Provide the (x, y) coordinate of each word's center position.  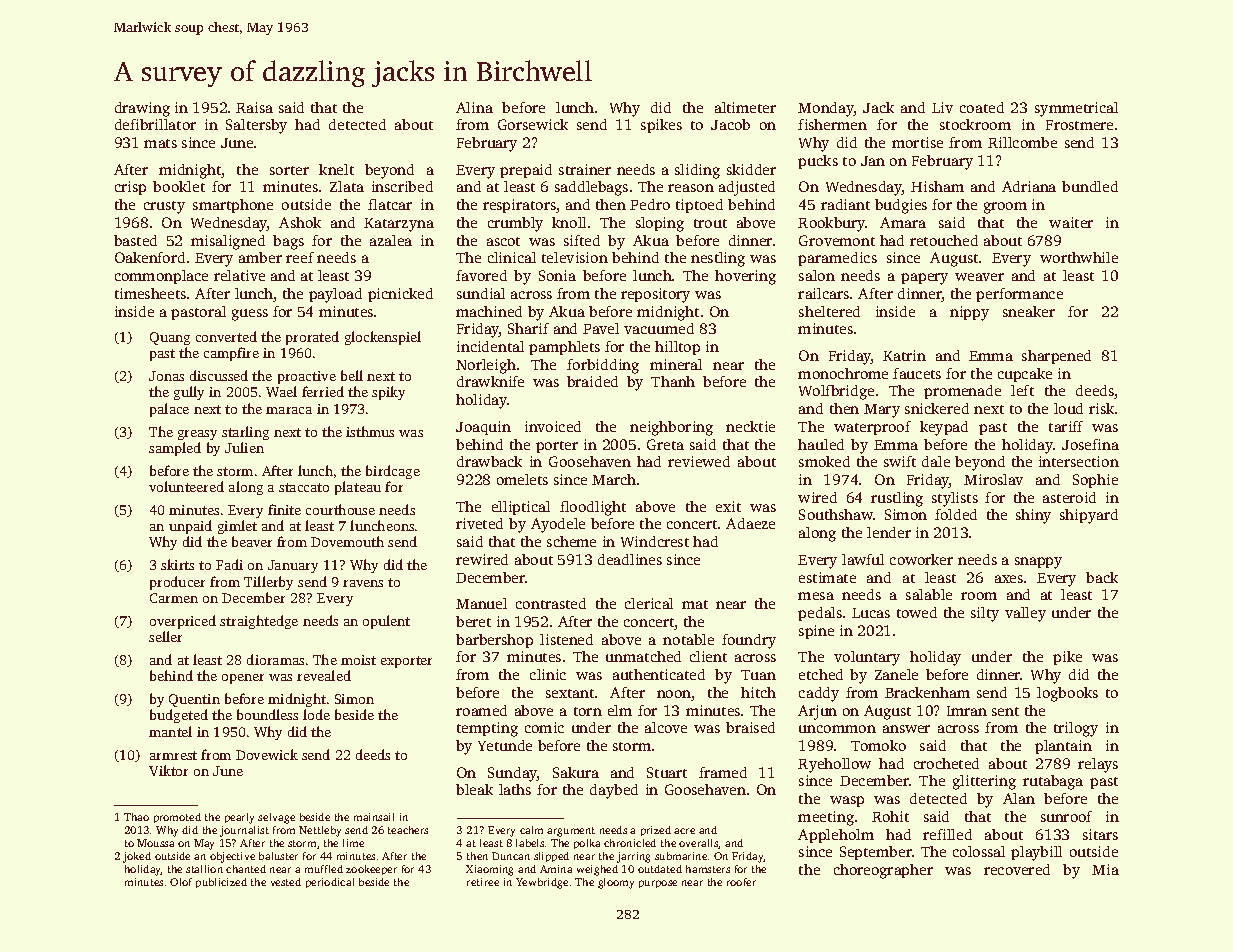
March (614, 479)
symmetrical (1076, 109)
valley (1025, 614)
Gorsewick (533, 124)
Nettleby (320, 831)
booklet (179, 186)
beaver (252, 541)
